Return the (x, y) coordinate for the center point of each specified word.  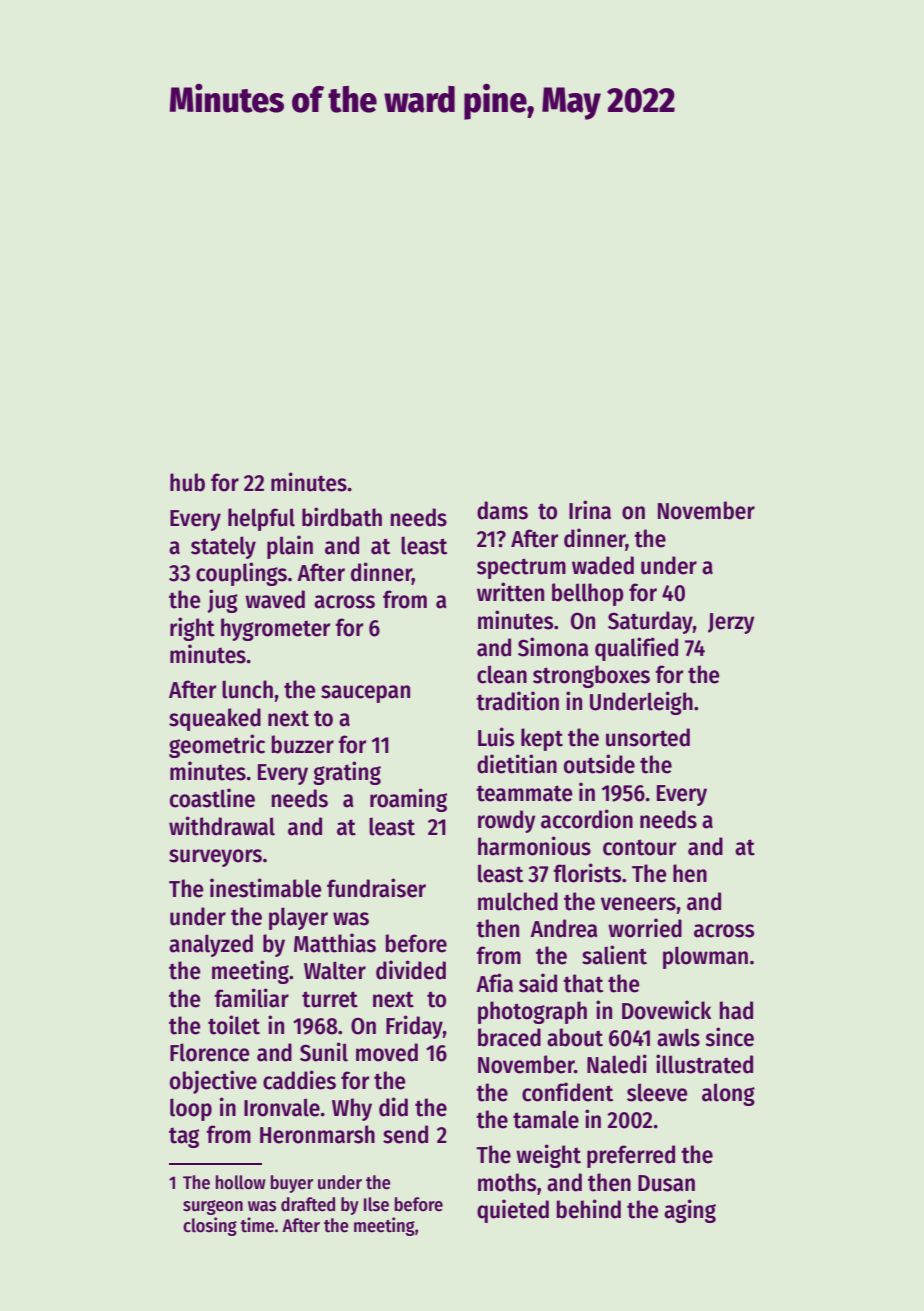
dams (502, 510)
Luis (496, 737)
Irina (590, 510)
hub (187, 482)
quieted (513, 1211)
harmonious (534, 846)
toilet (234, 1025)
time (257, 1225)
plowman (705, 957)
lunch (247, 689)
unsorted (648, 737)
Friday (414, 1027)
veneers (638, 904)
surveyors (215, 858)
